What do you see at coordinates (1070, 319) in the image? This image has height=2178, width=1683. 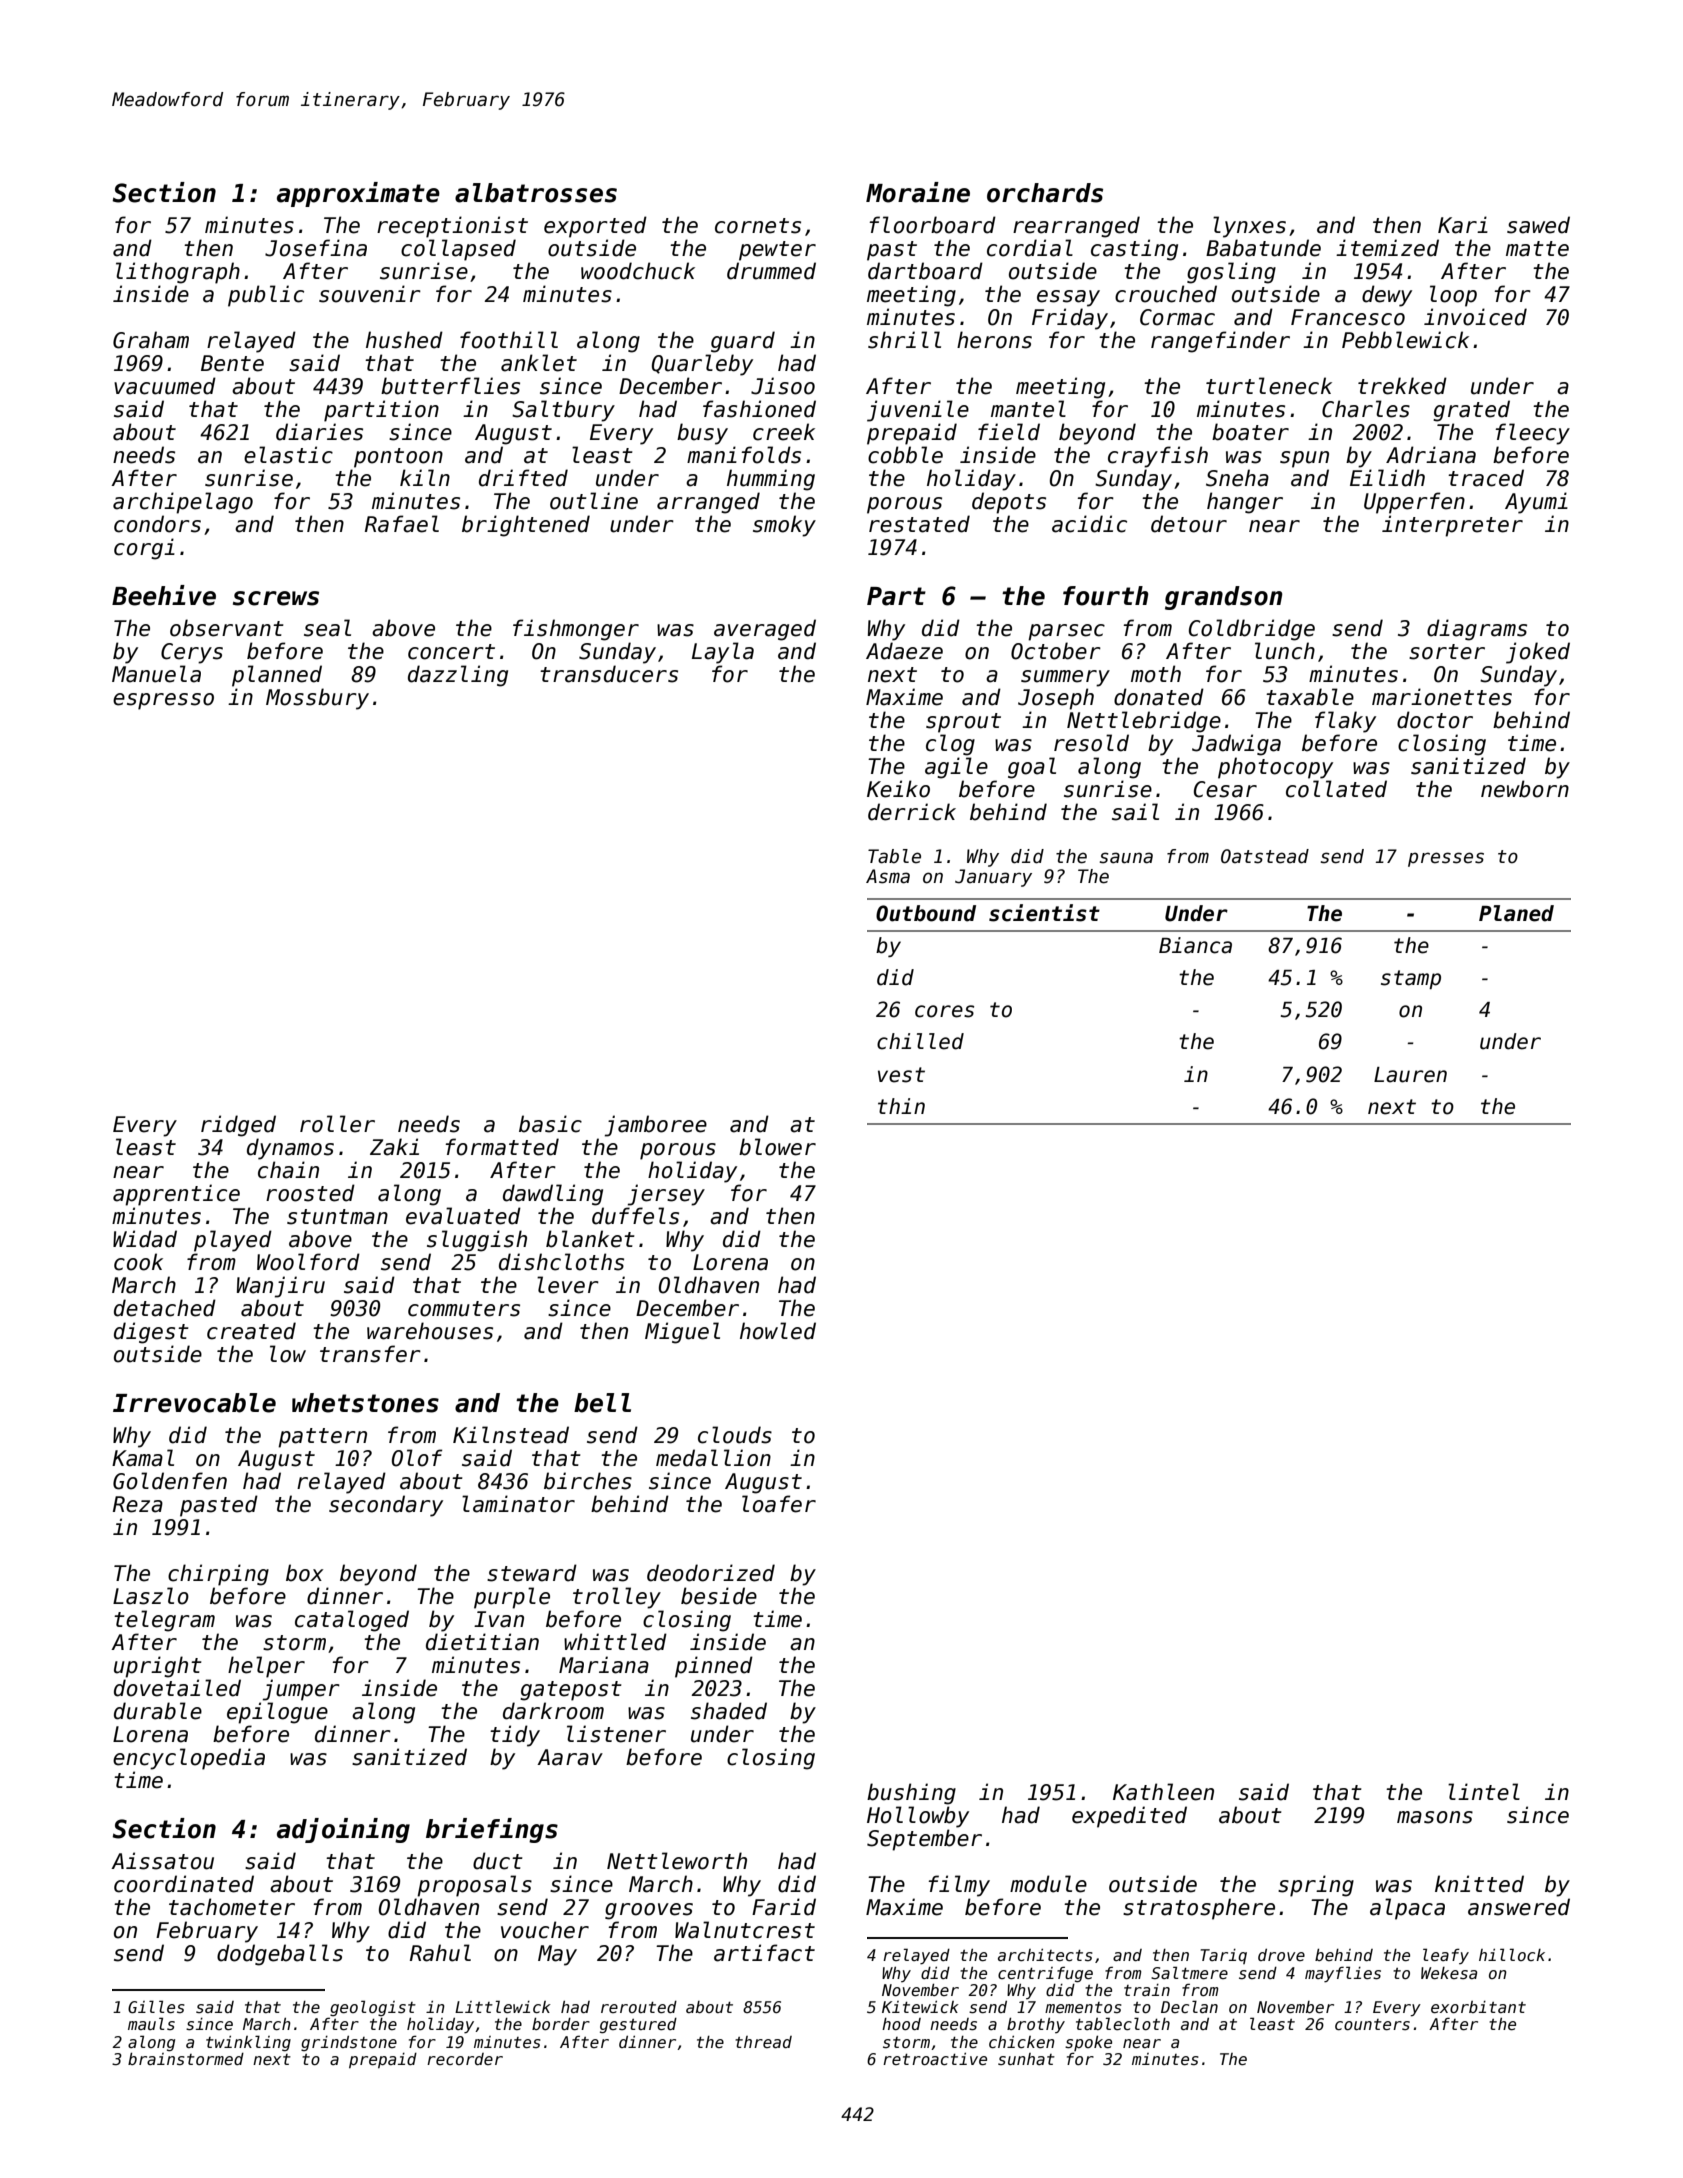 I see `Friday` at bounding box center [1070, 319].
